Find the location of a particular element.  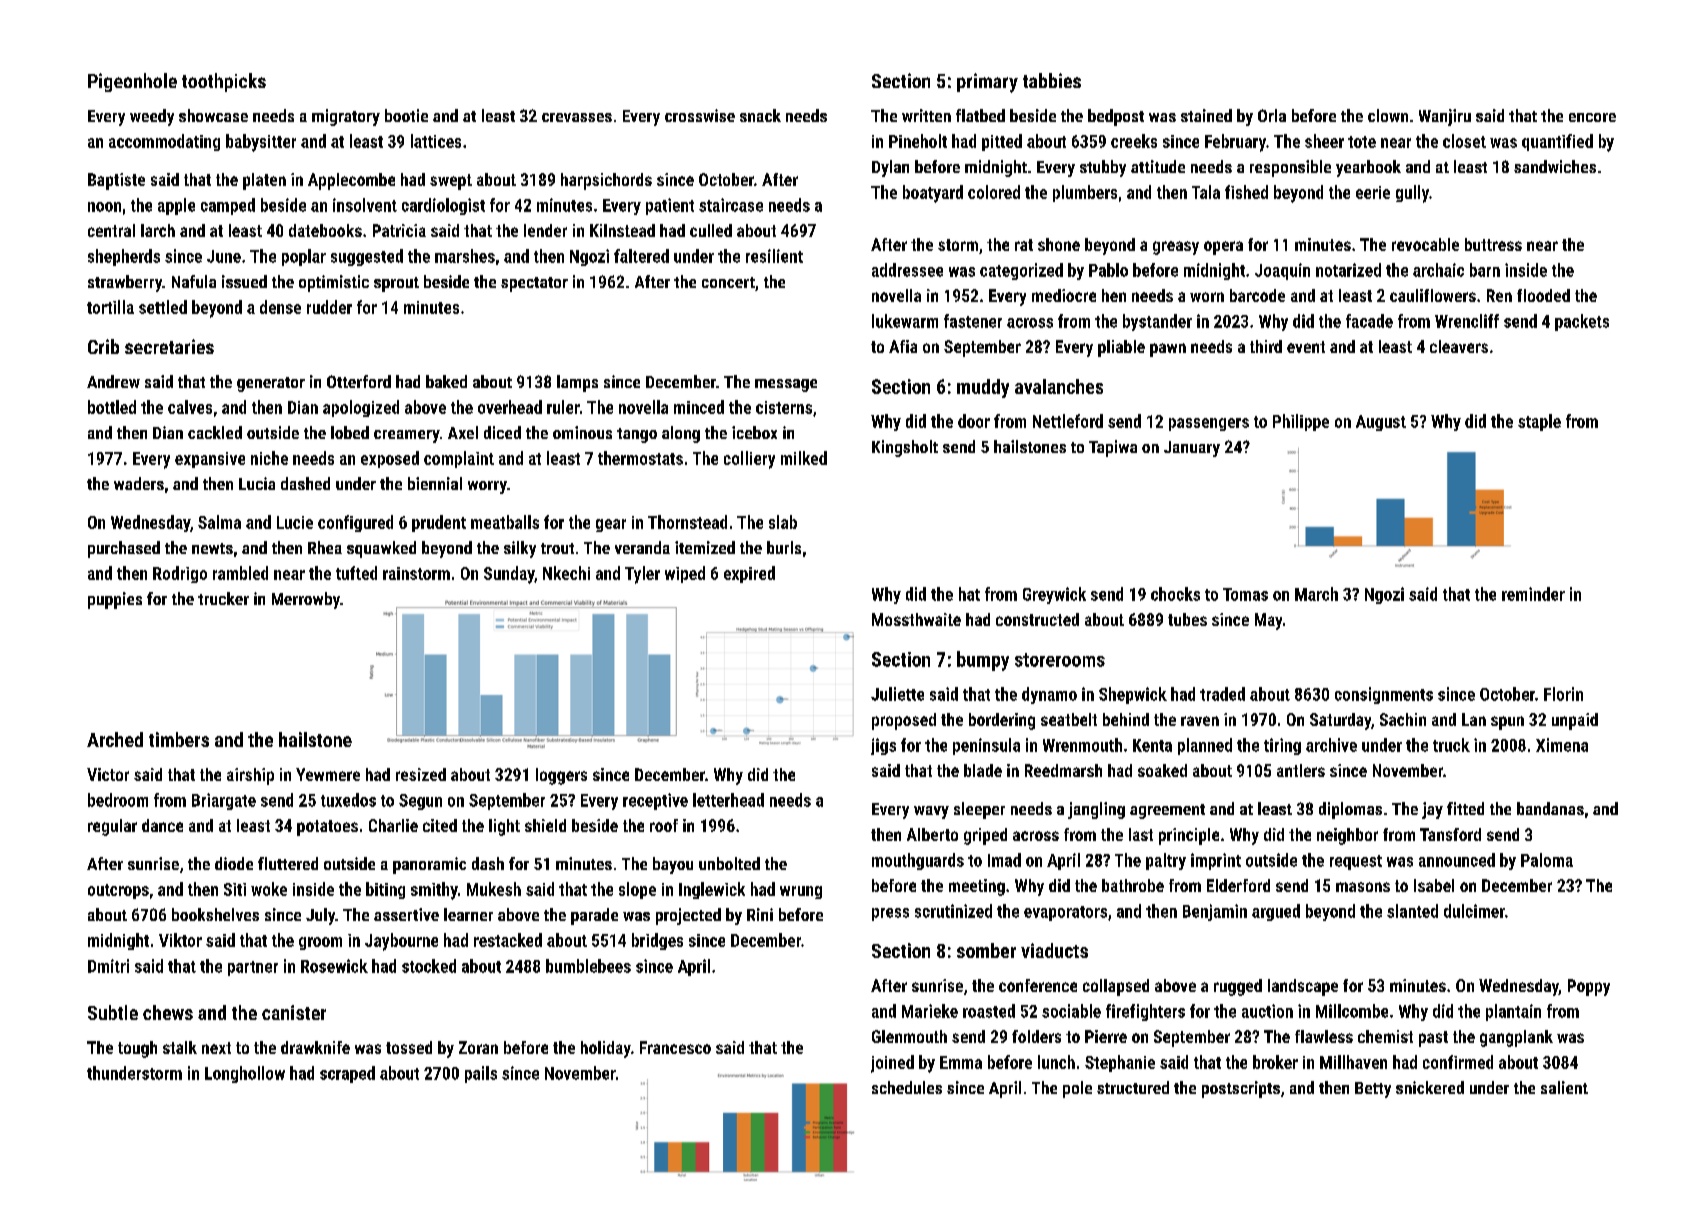

snack is located at coordinates (760, 115).
